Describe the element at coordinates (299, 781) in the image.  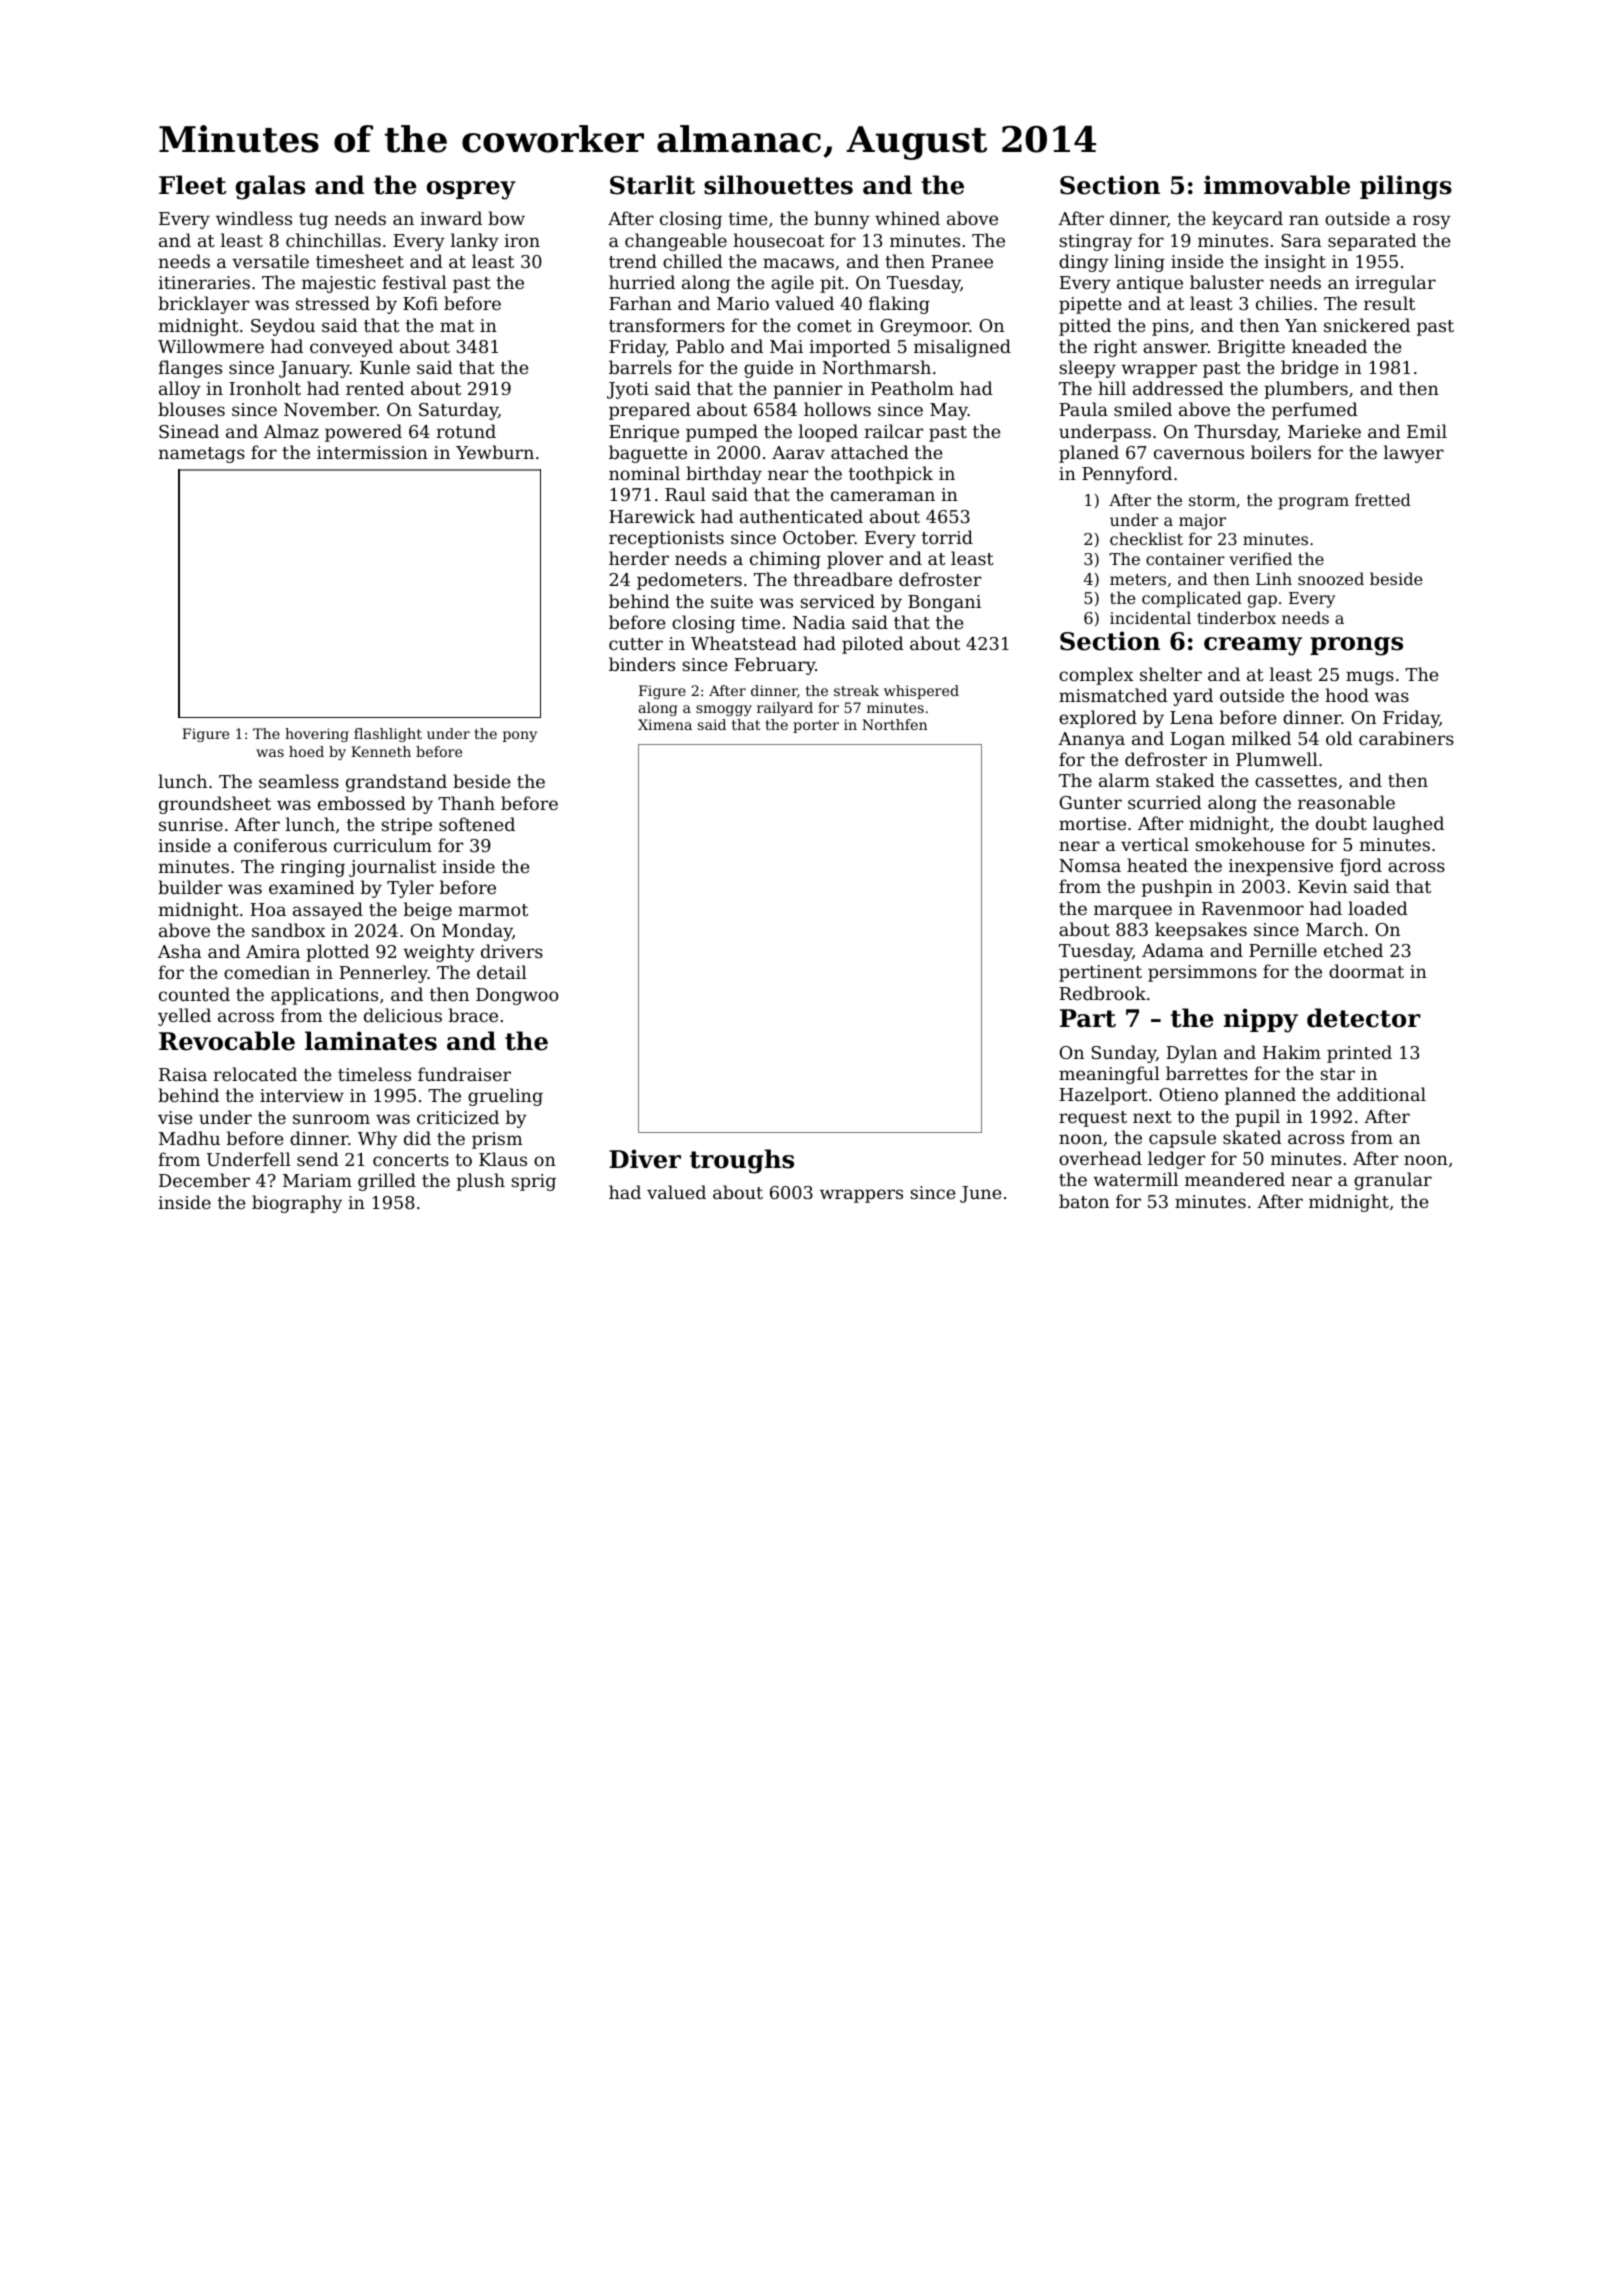
I see `seamless` at that location.
